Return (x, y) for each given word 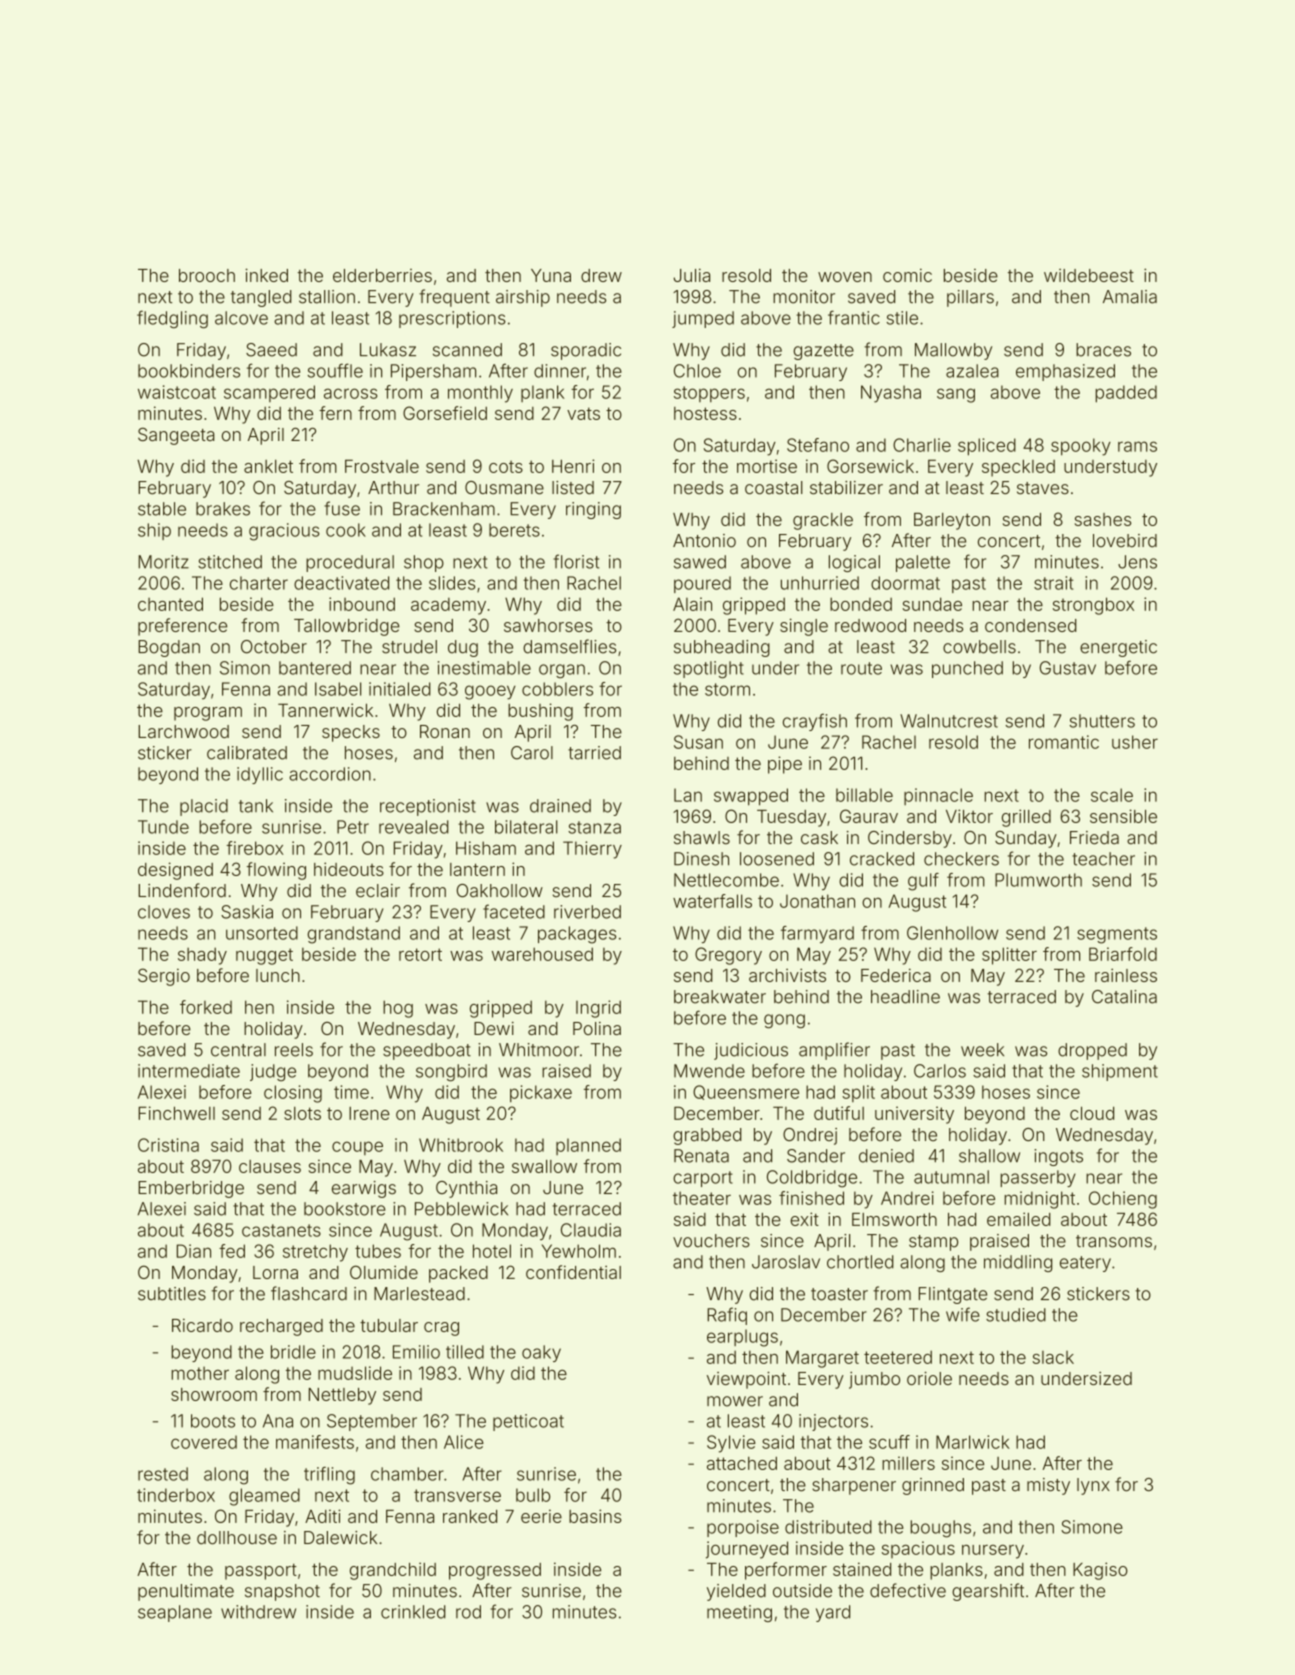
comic (907, 275)
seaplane (175, 1613)
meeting (739, 1613)
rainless (1126, 975)
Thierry (592, 850)
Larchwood (183, 731)
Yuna (551, 275)
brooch (207, 275)
